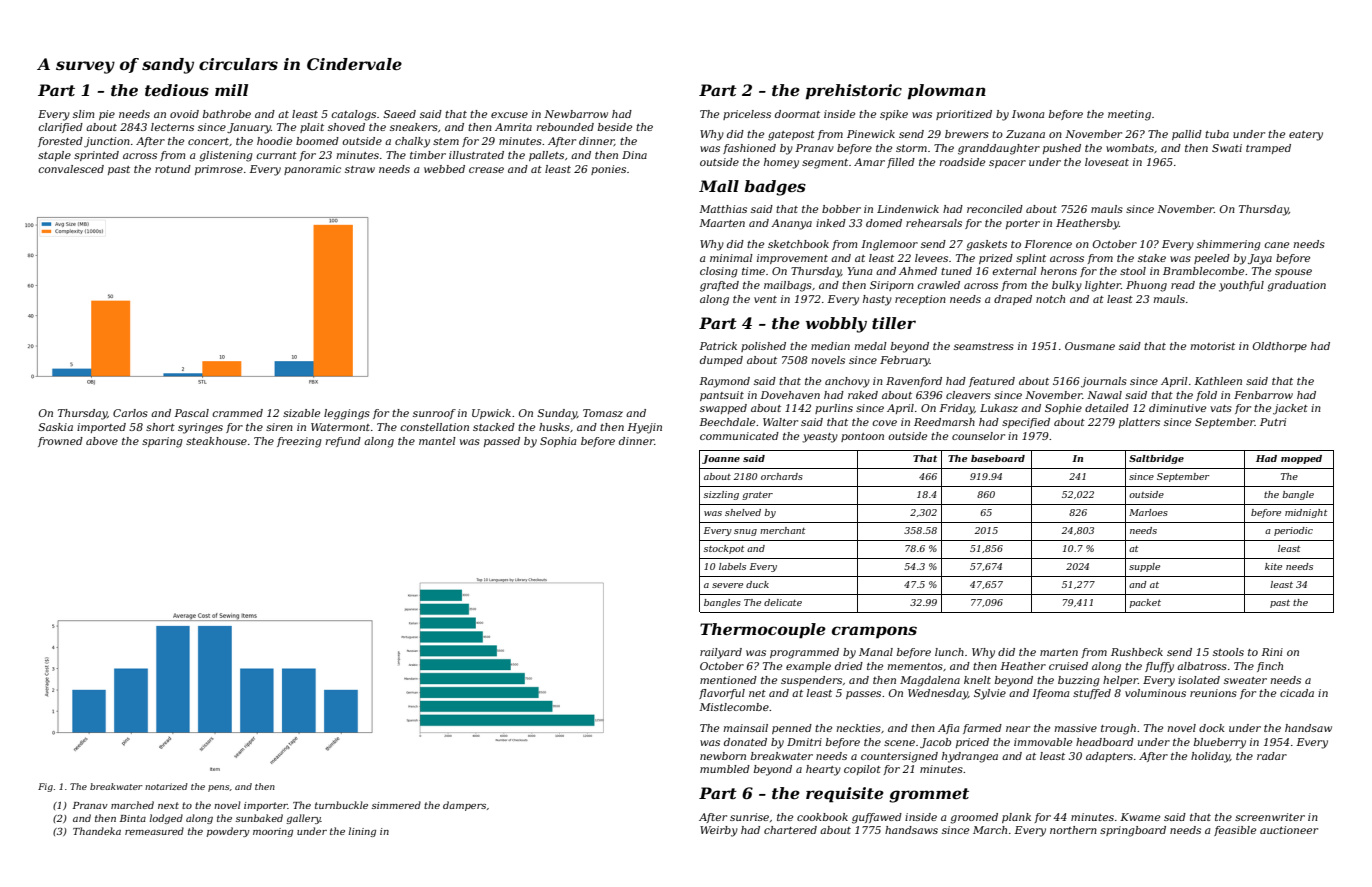 This screenshot has width=1372, height=887. I want to click on Kathleen, so click(1218, 381).
